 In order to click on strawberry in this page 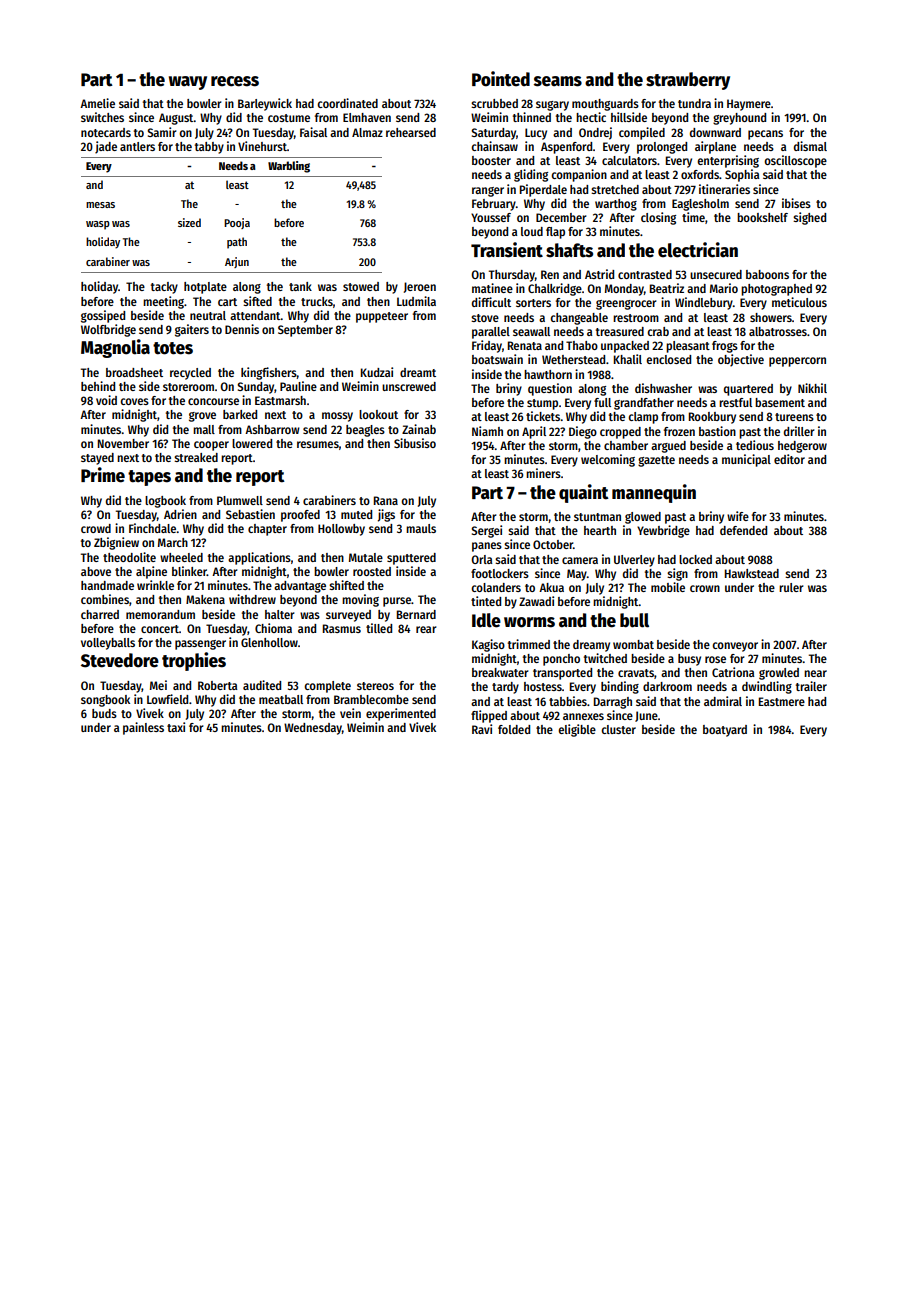, I will do `click(688, 81)`.
